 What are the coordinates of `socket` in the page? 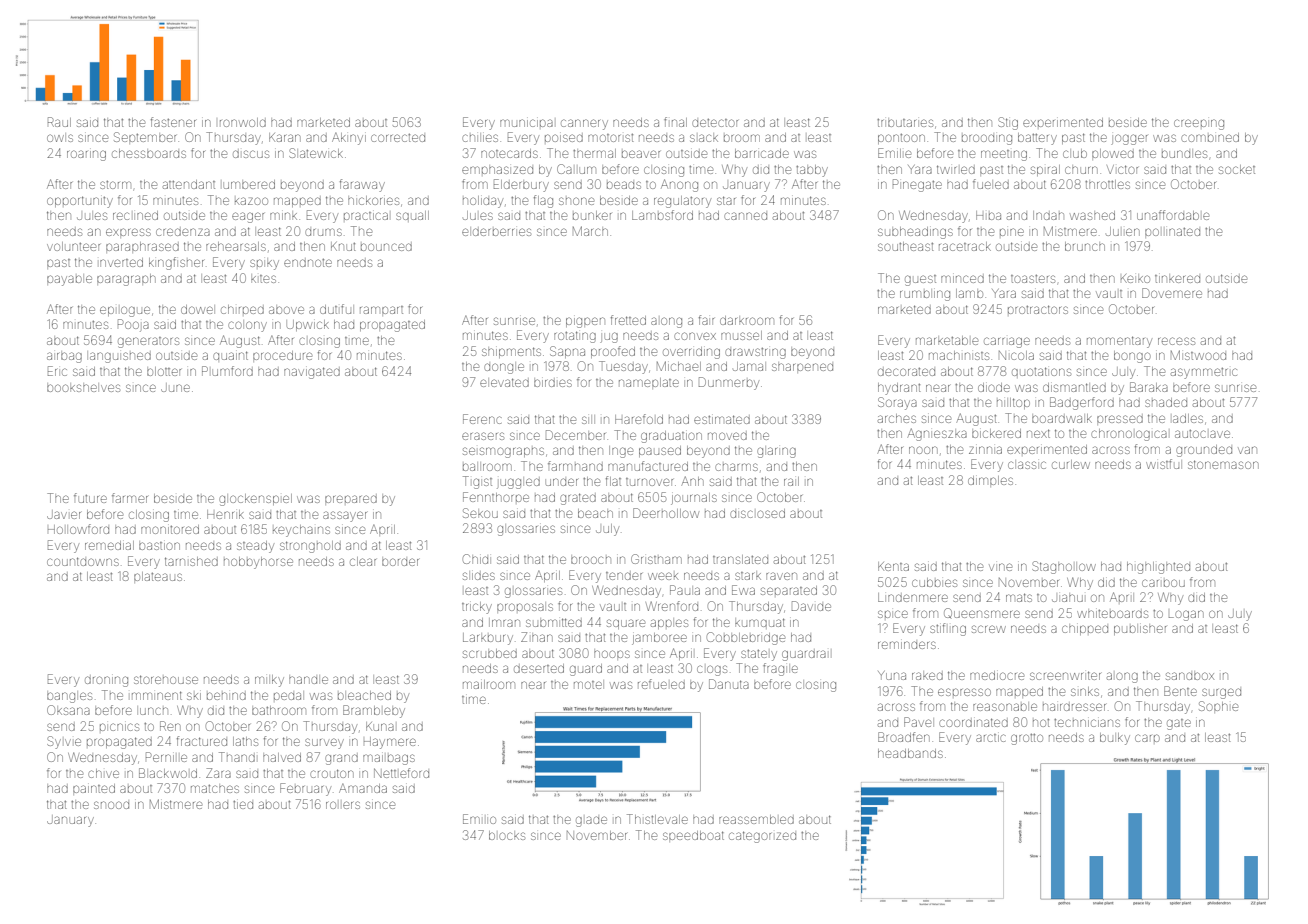 It's located at (1237, 169).
